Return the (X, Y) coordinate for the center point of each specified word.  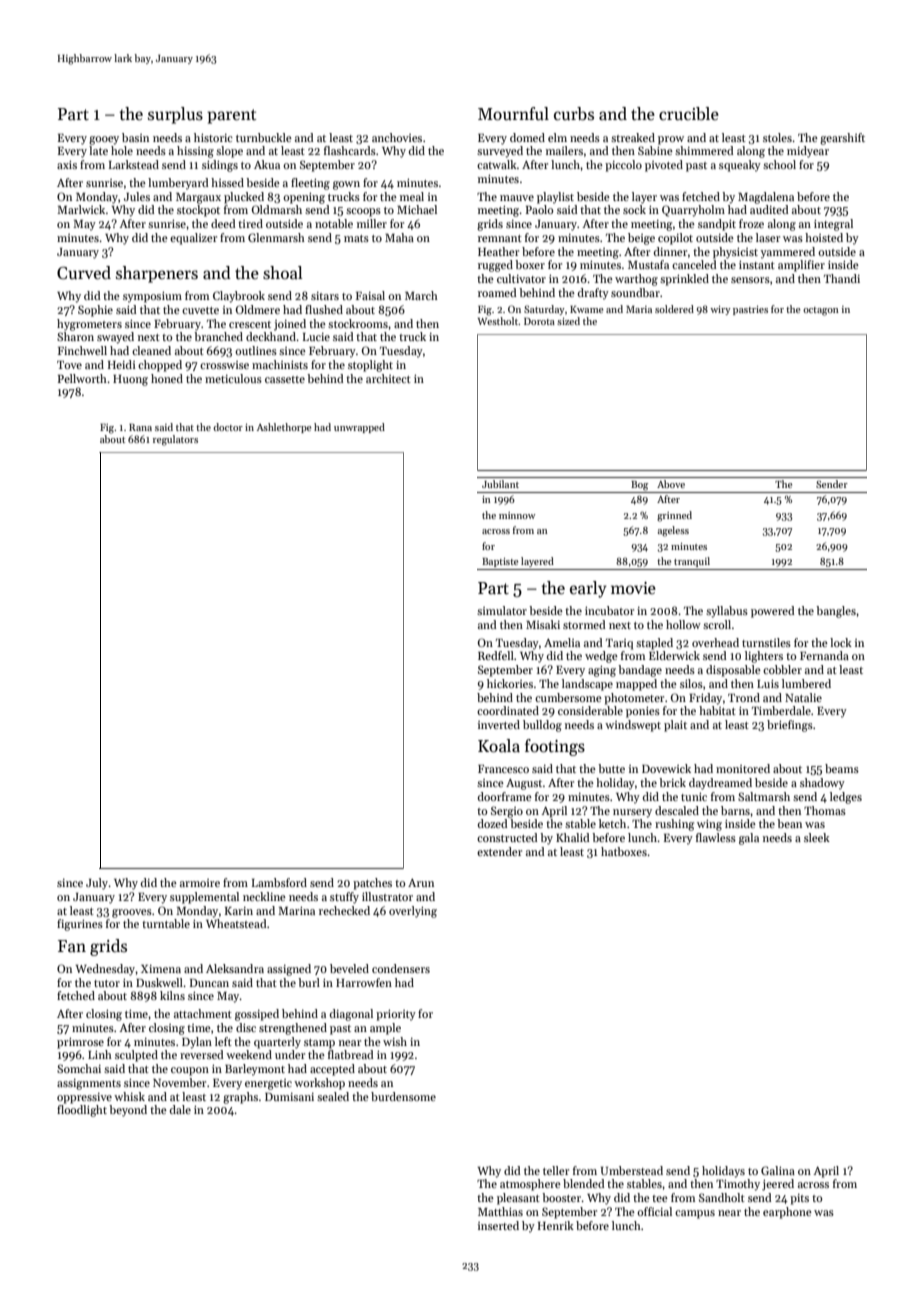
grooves (132, 913)
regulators (175, 440)
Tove (69, 365)
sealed (333, 1096)
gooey (104, 140)
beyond (128, 1111)
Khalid (573, 837)
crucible (689, 114)
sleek (817, 837)
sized (568, 321)
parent (231, 116)
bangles (836, 612)
